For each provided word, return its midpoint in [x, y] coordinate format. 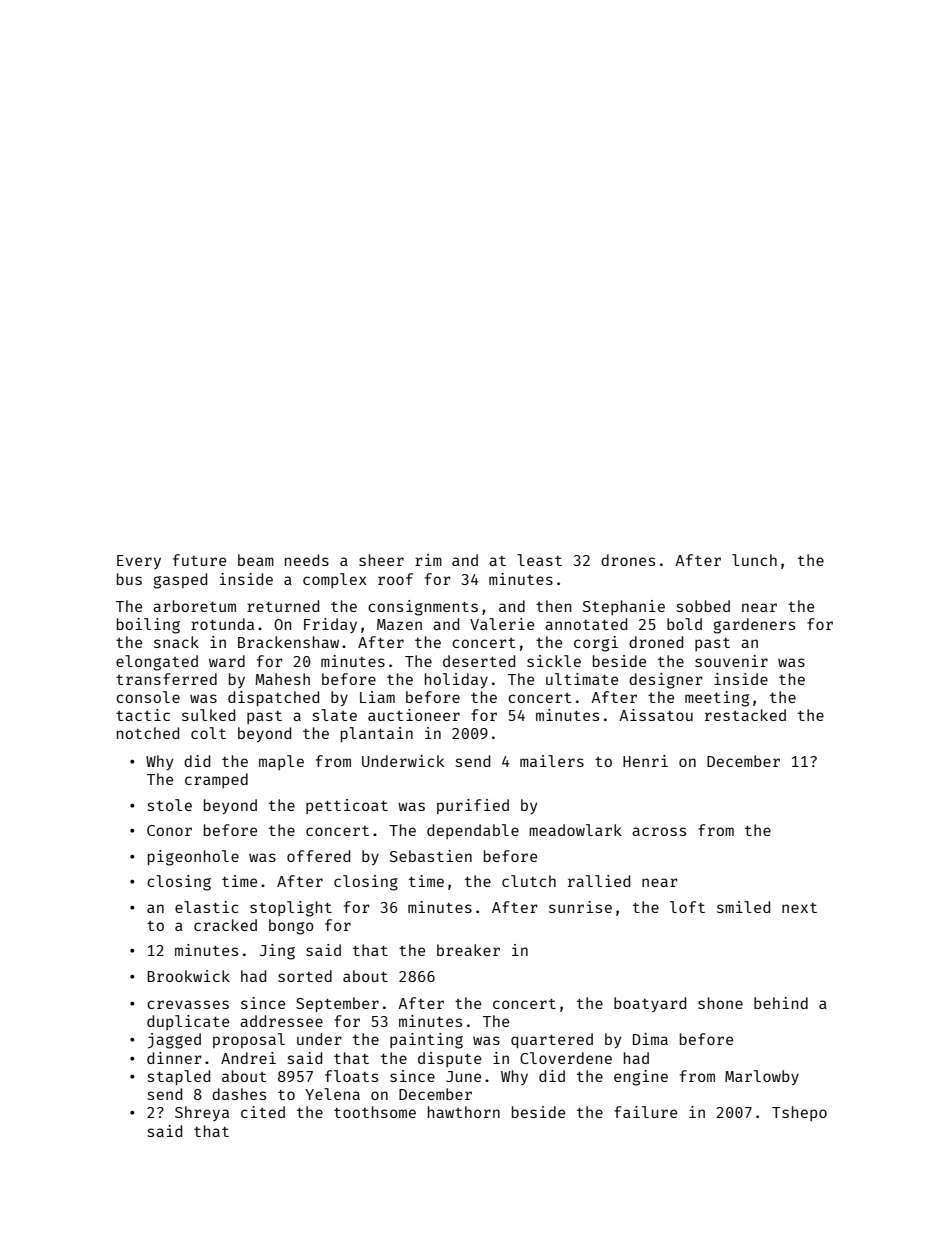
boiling [148, 626]
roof [395, 579]
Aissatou [656, 715]
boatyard [650, 1004]
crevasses [188, 1004]
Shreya [202, 1113]
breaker [468, 950]
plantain [377, 734]
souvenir [731, 661]
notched [148, 733]
